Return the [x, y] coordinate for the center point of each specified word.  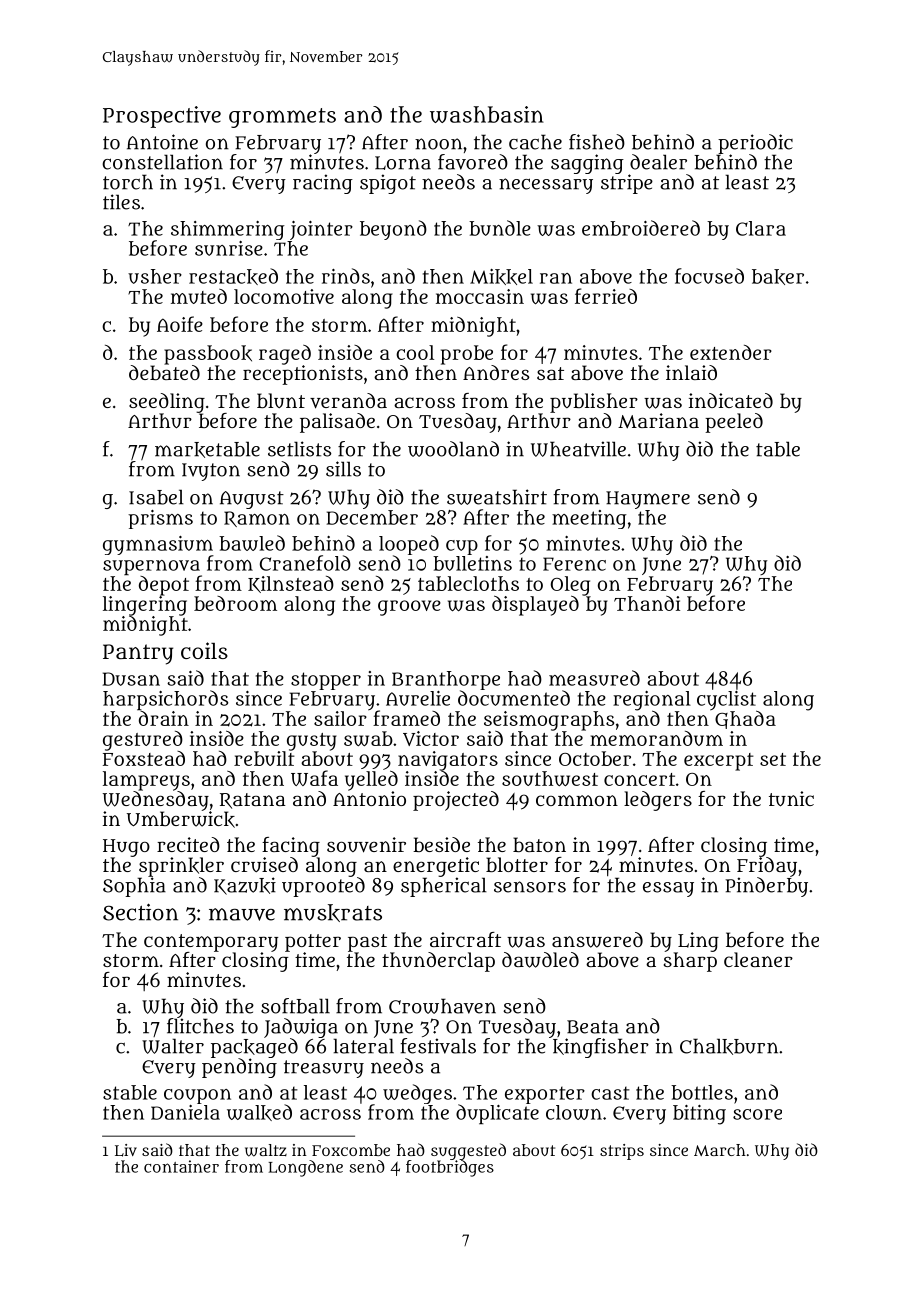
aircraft [465, 939]
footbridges [450, 1168]
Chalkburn [729, 1046]
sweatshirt [497, 497]
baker [778, 277]
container [181, 1166]
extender [731, 352]
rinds [346, 276]
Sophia [134, 887]
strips [622, 1152]
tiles [121, 202]
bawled [252, 543]
